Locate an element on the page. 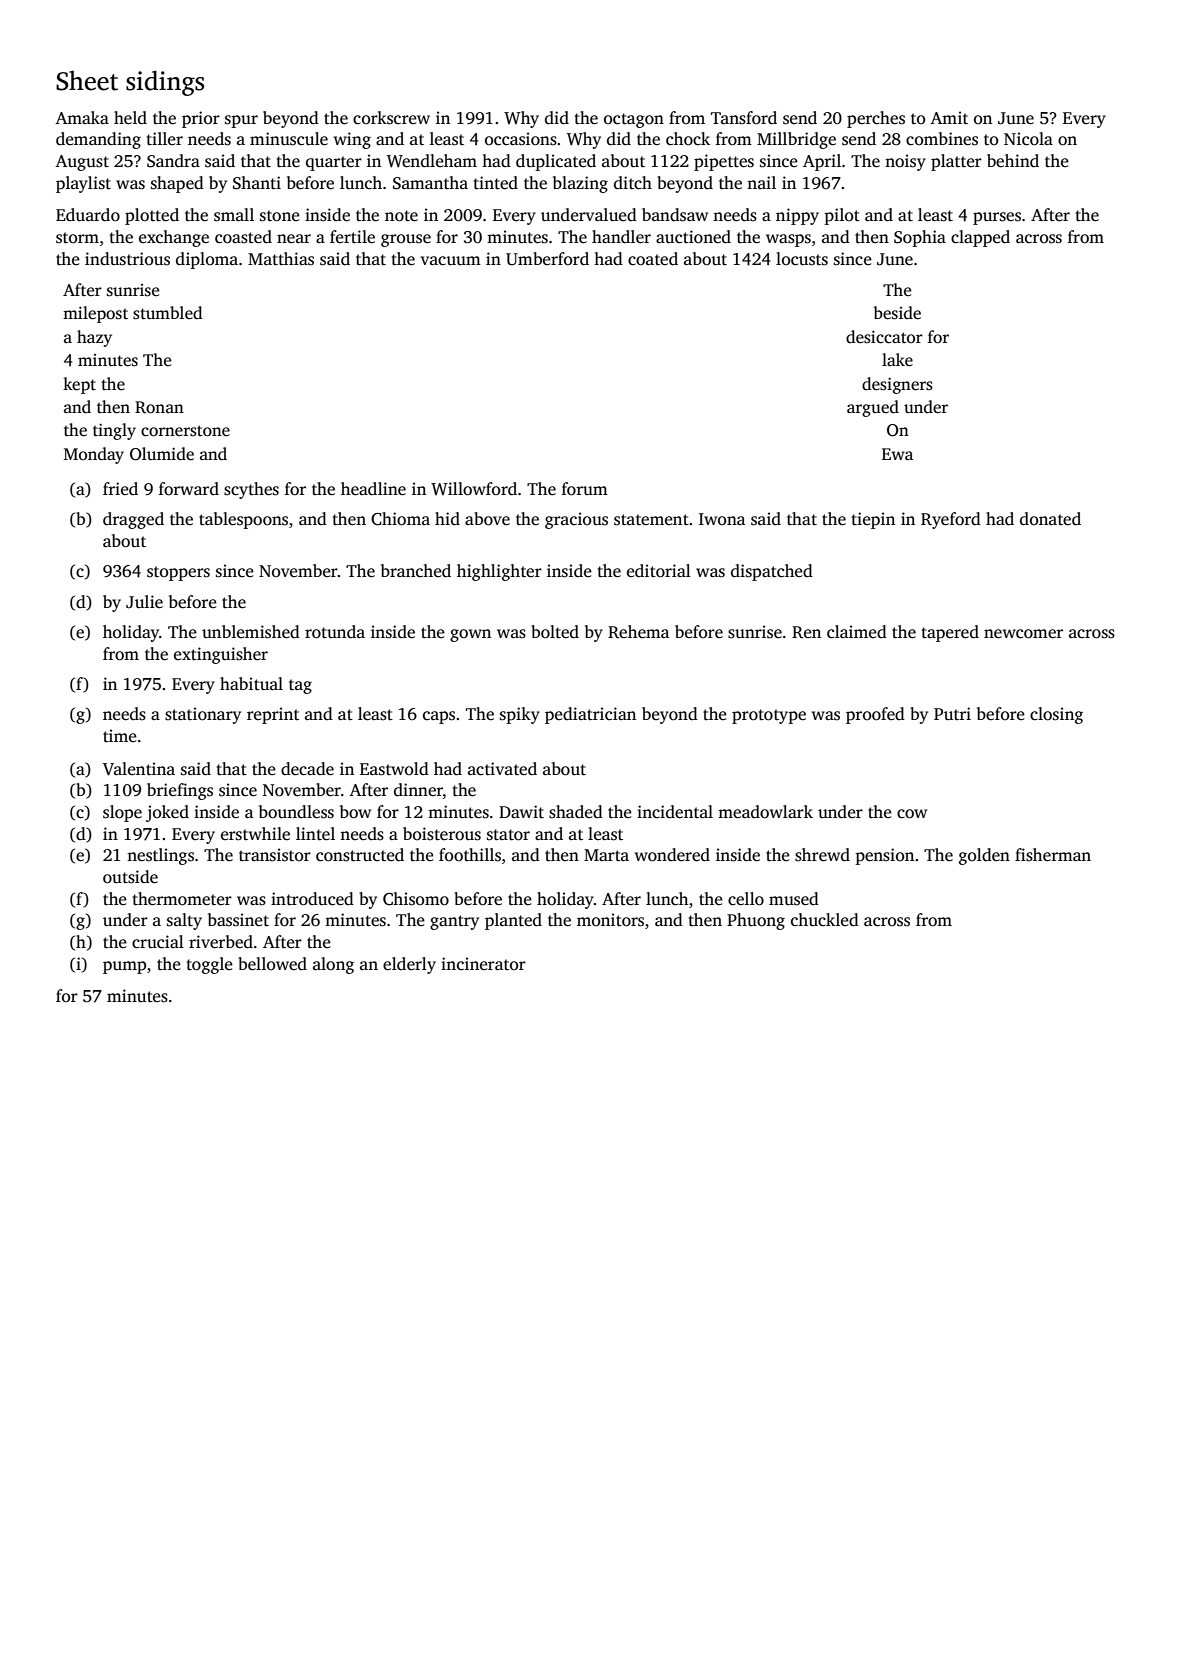  corkscrew is located at coordinates (391, 118).
